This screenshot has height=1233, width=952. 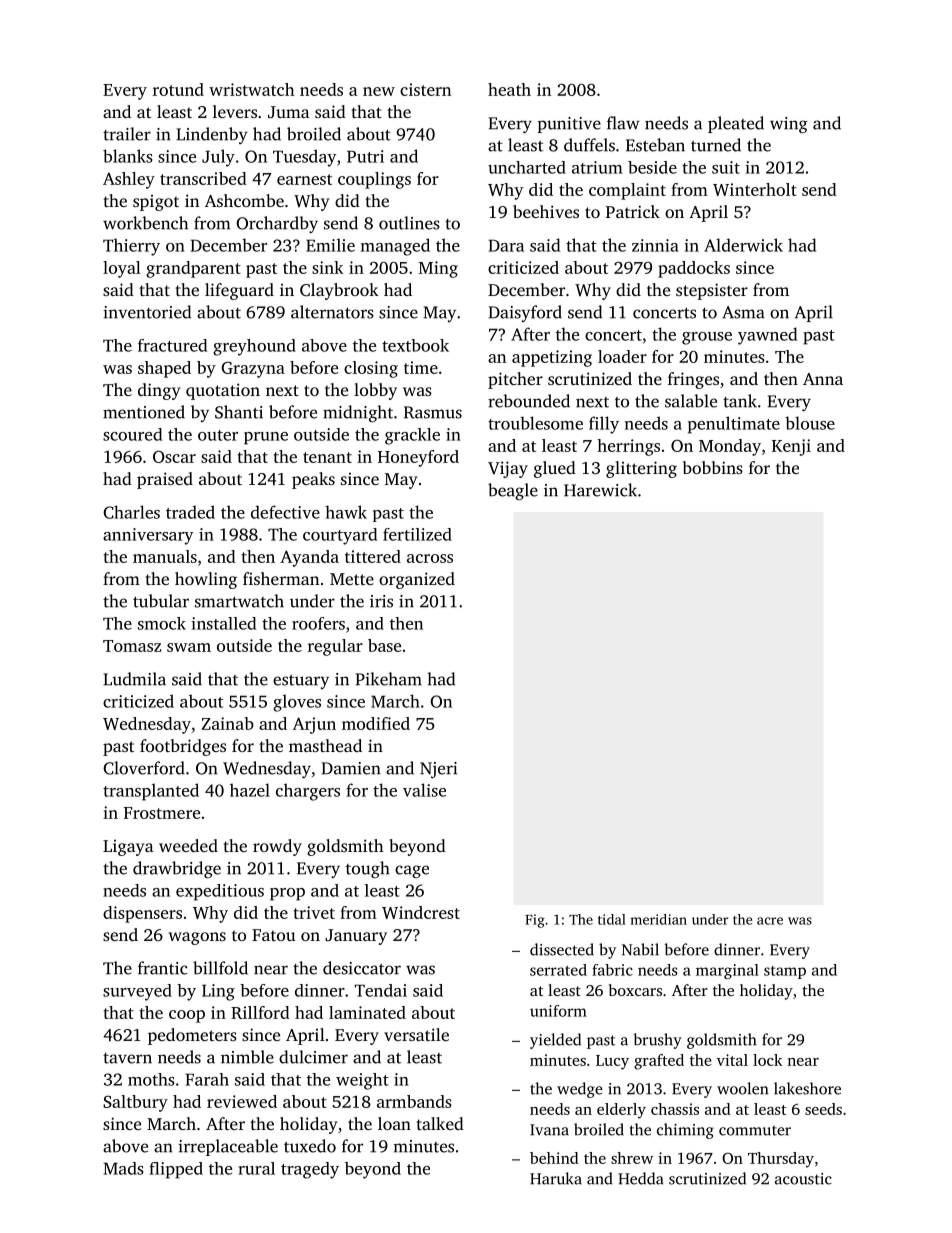 What do you see at coordinates (641, 1178) in the screenshot?
I see `Hedda` at bounding box center [641, 1178].
